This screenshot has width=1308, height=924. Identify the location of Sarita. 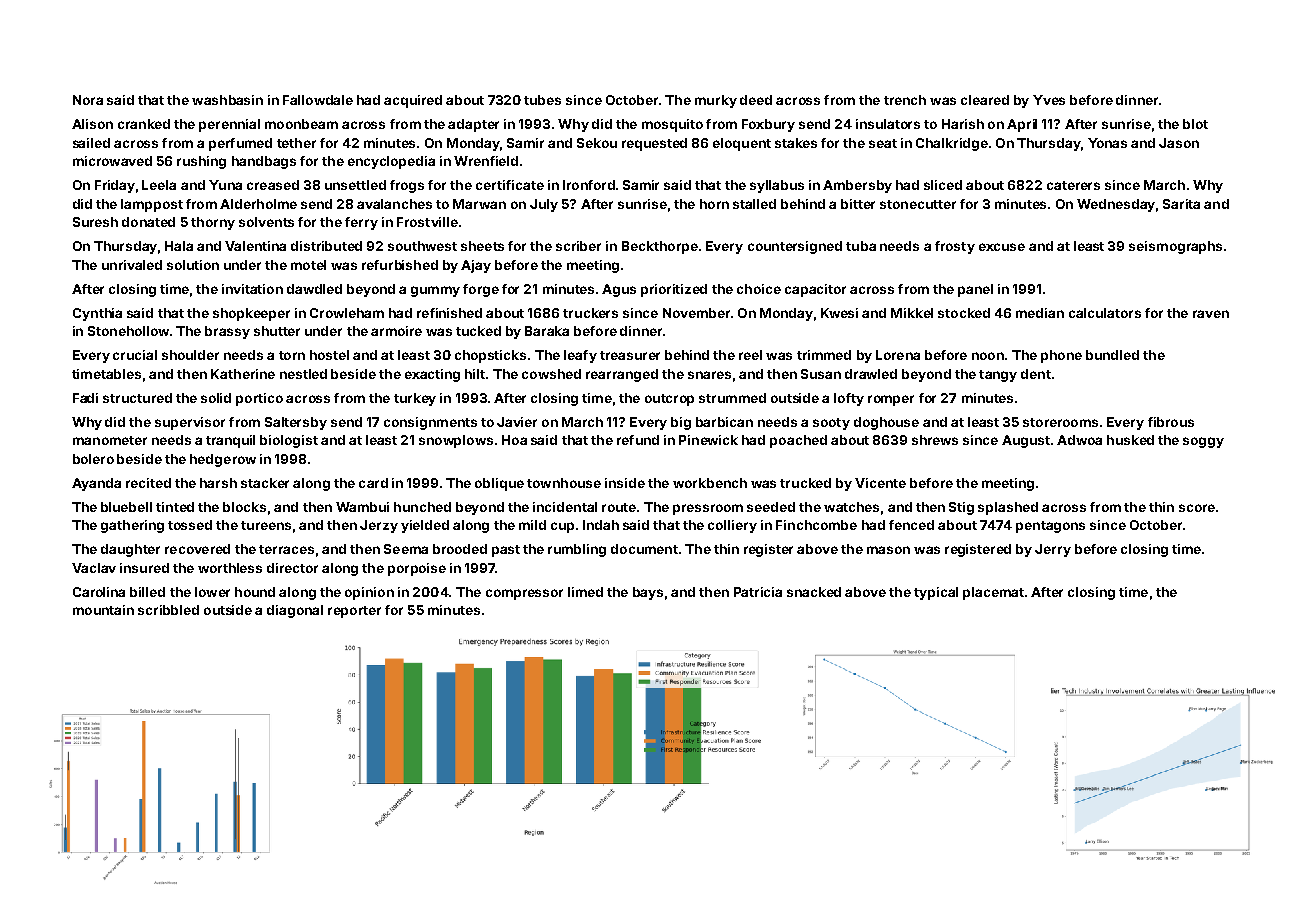
(1181, 204).
